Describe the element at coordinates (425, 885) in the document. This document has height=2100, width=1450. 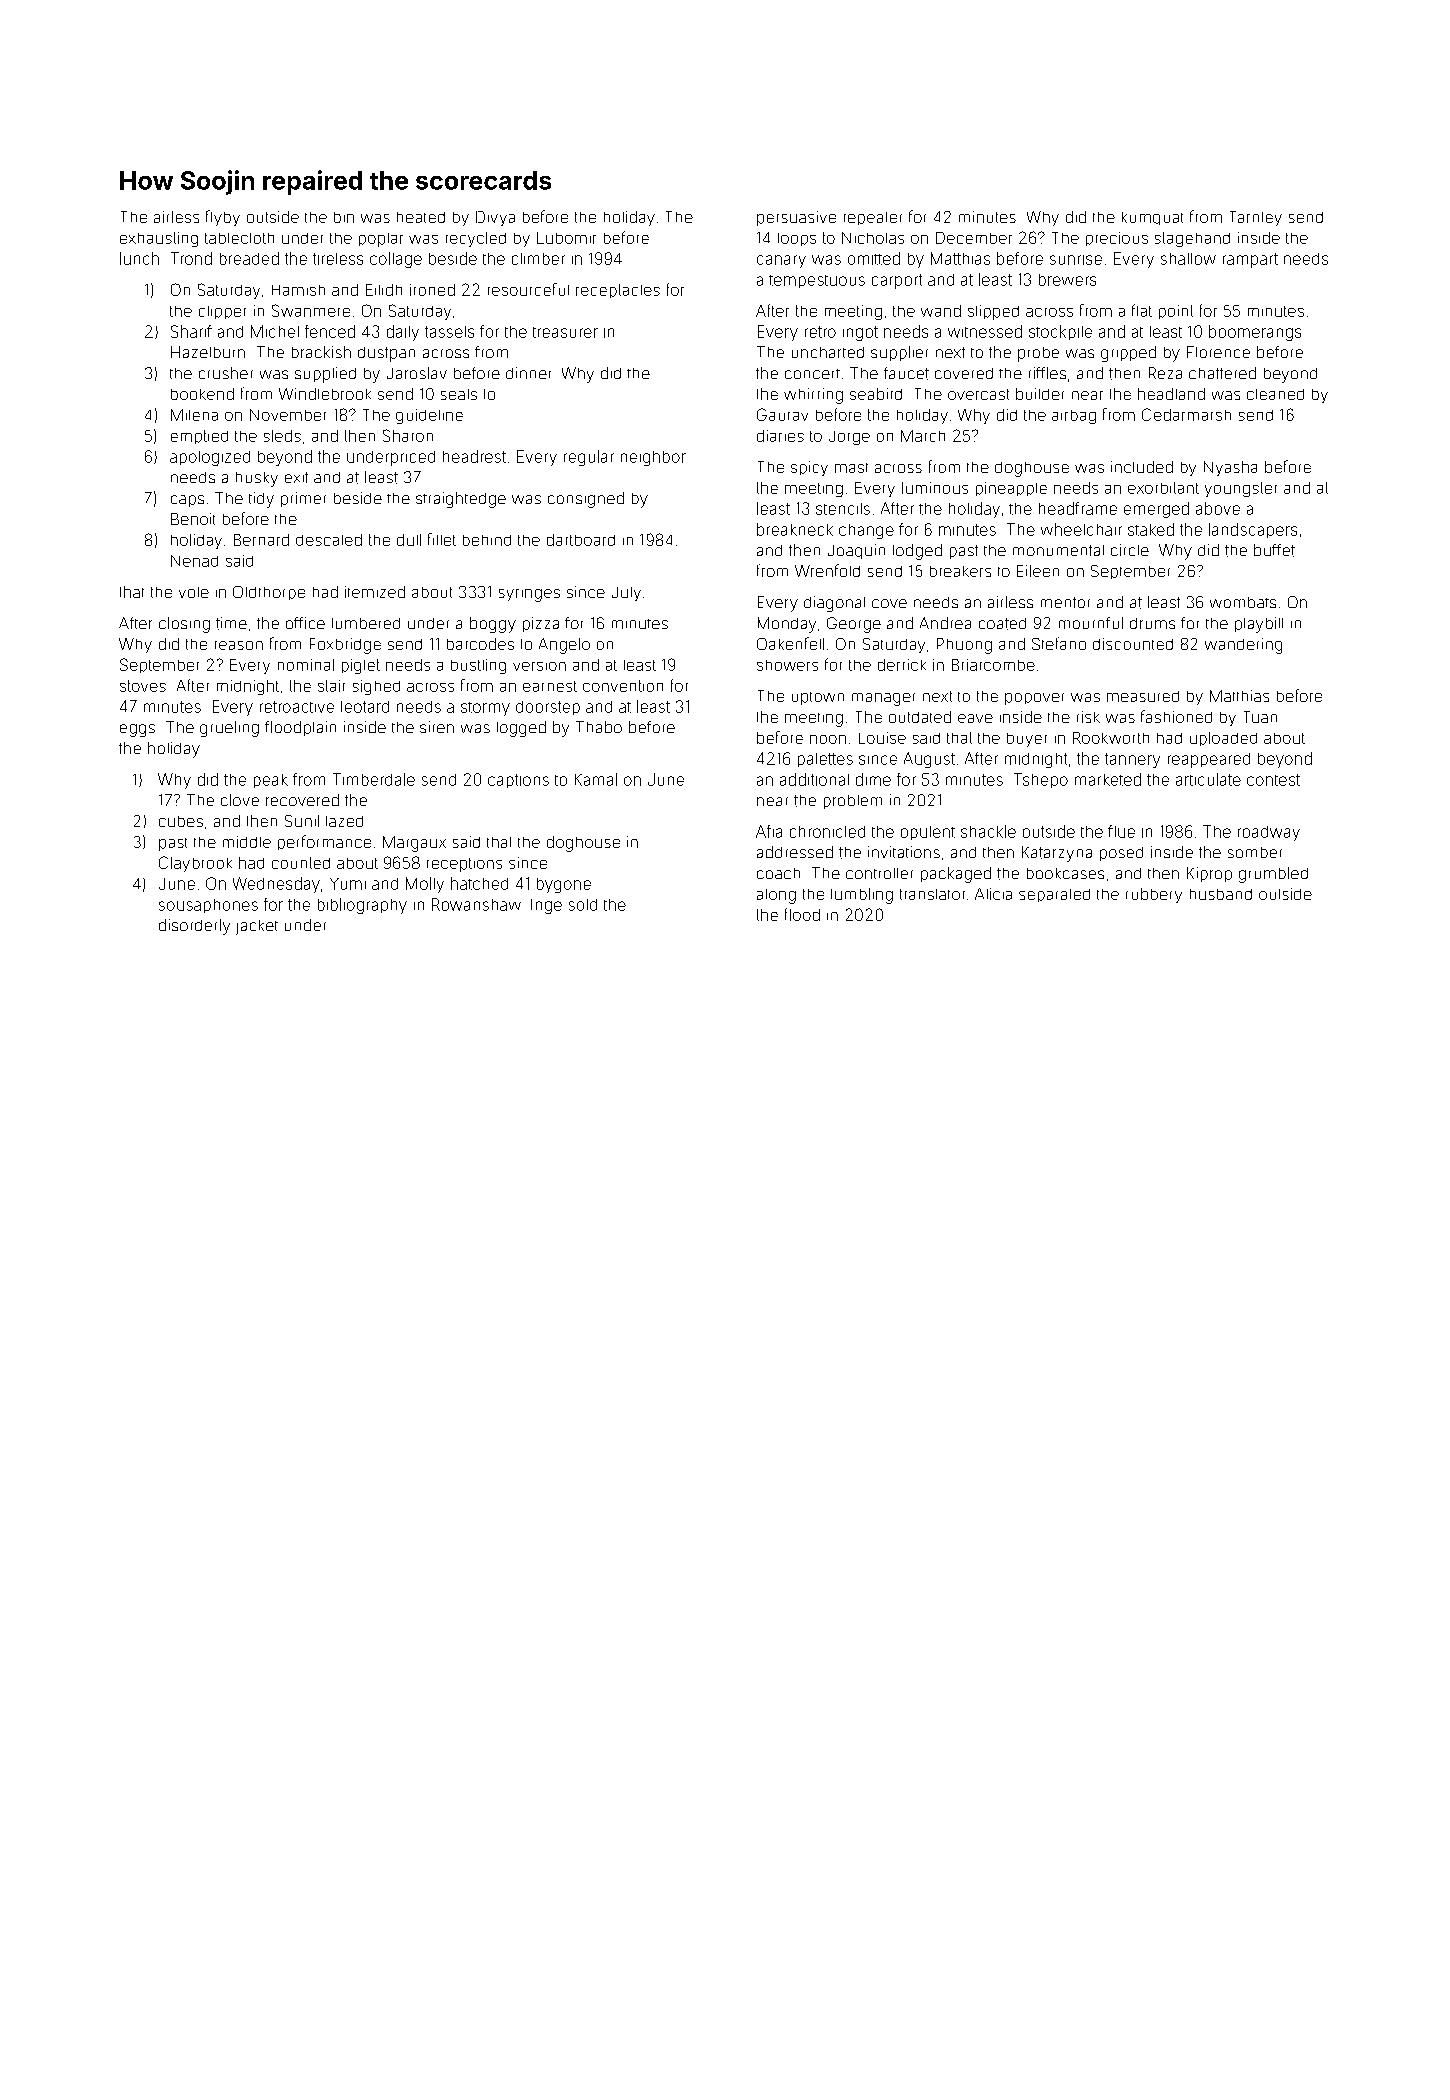
I see `Molly` at that location.
